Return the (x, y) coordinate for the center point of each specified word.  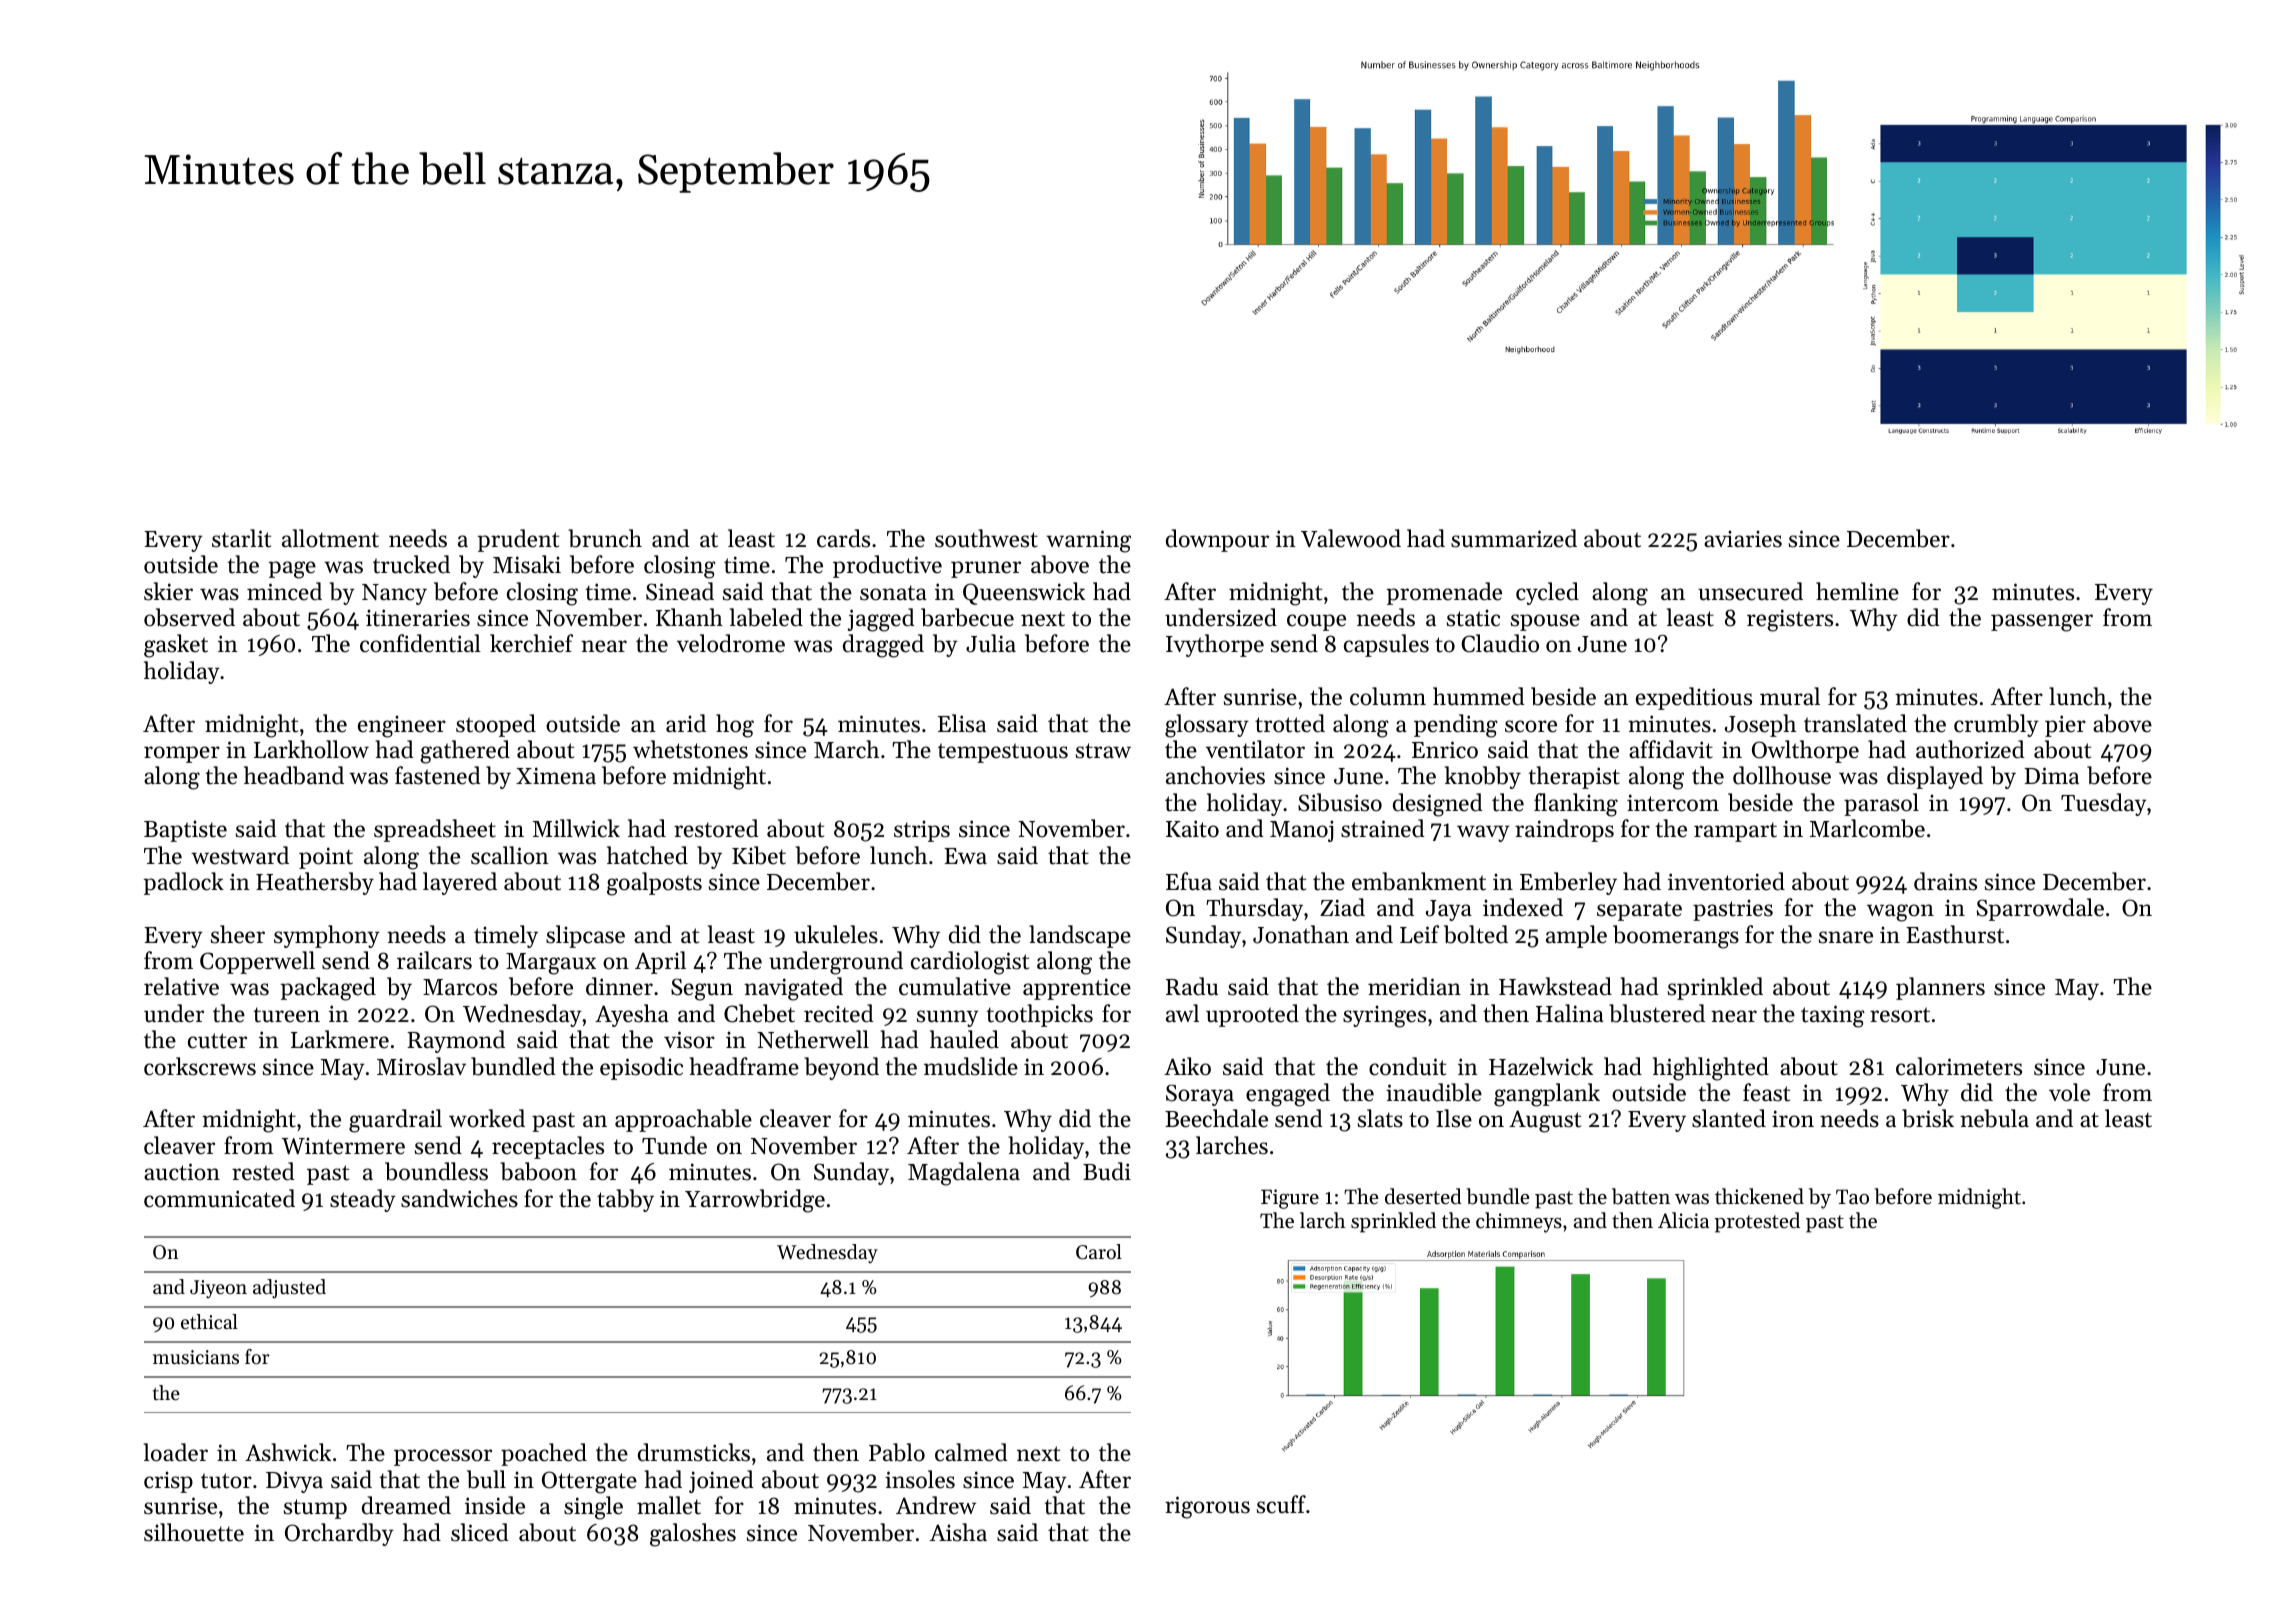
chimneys (1519, 1222)
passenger (2042, 623)
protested (1757, 1222)
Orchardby (339, 1534)
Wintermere (343, 1146)
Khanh (689, 617)
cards (843, 538)
